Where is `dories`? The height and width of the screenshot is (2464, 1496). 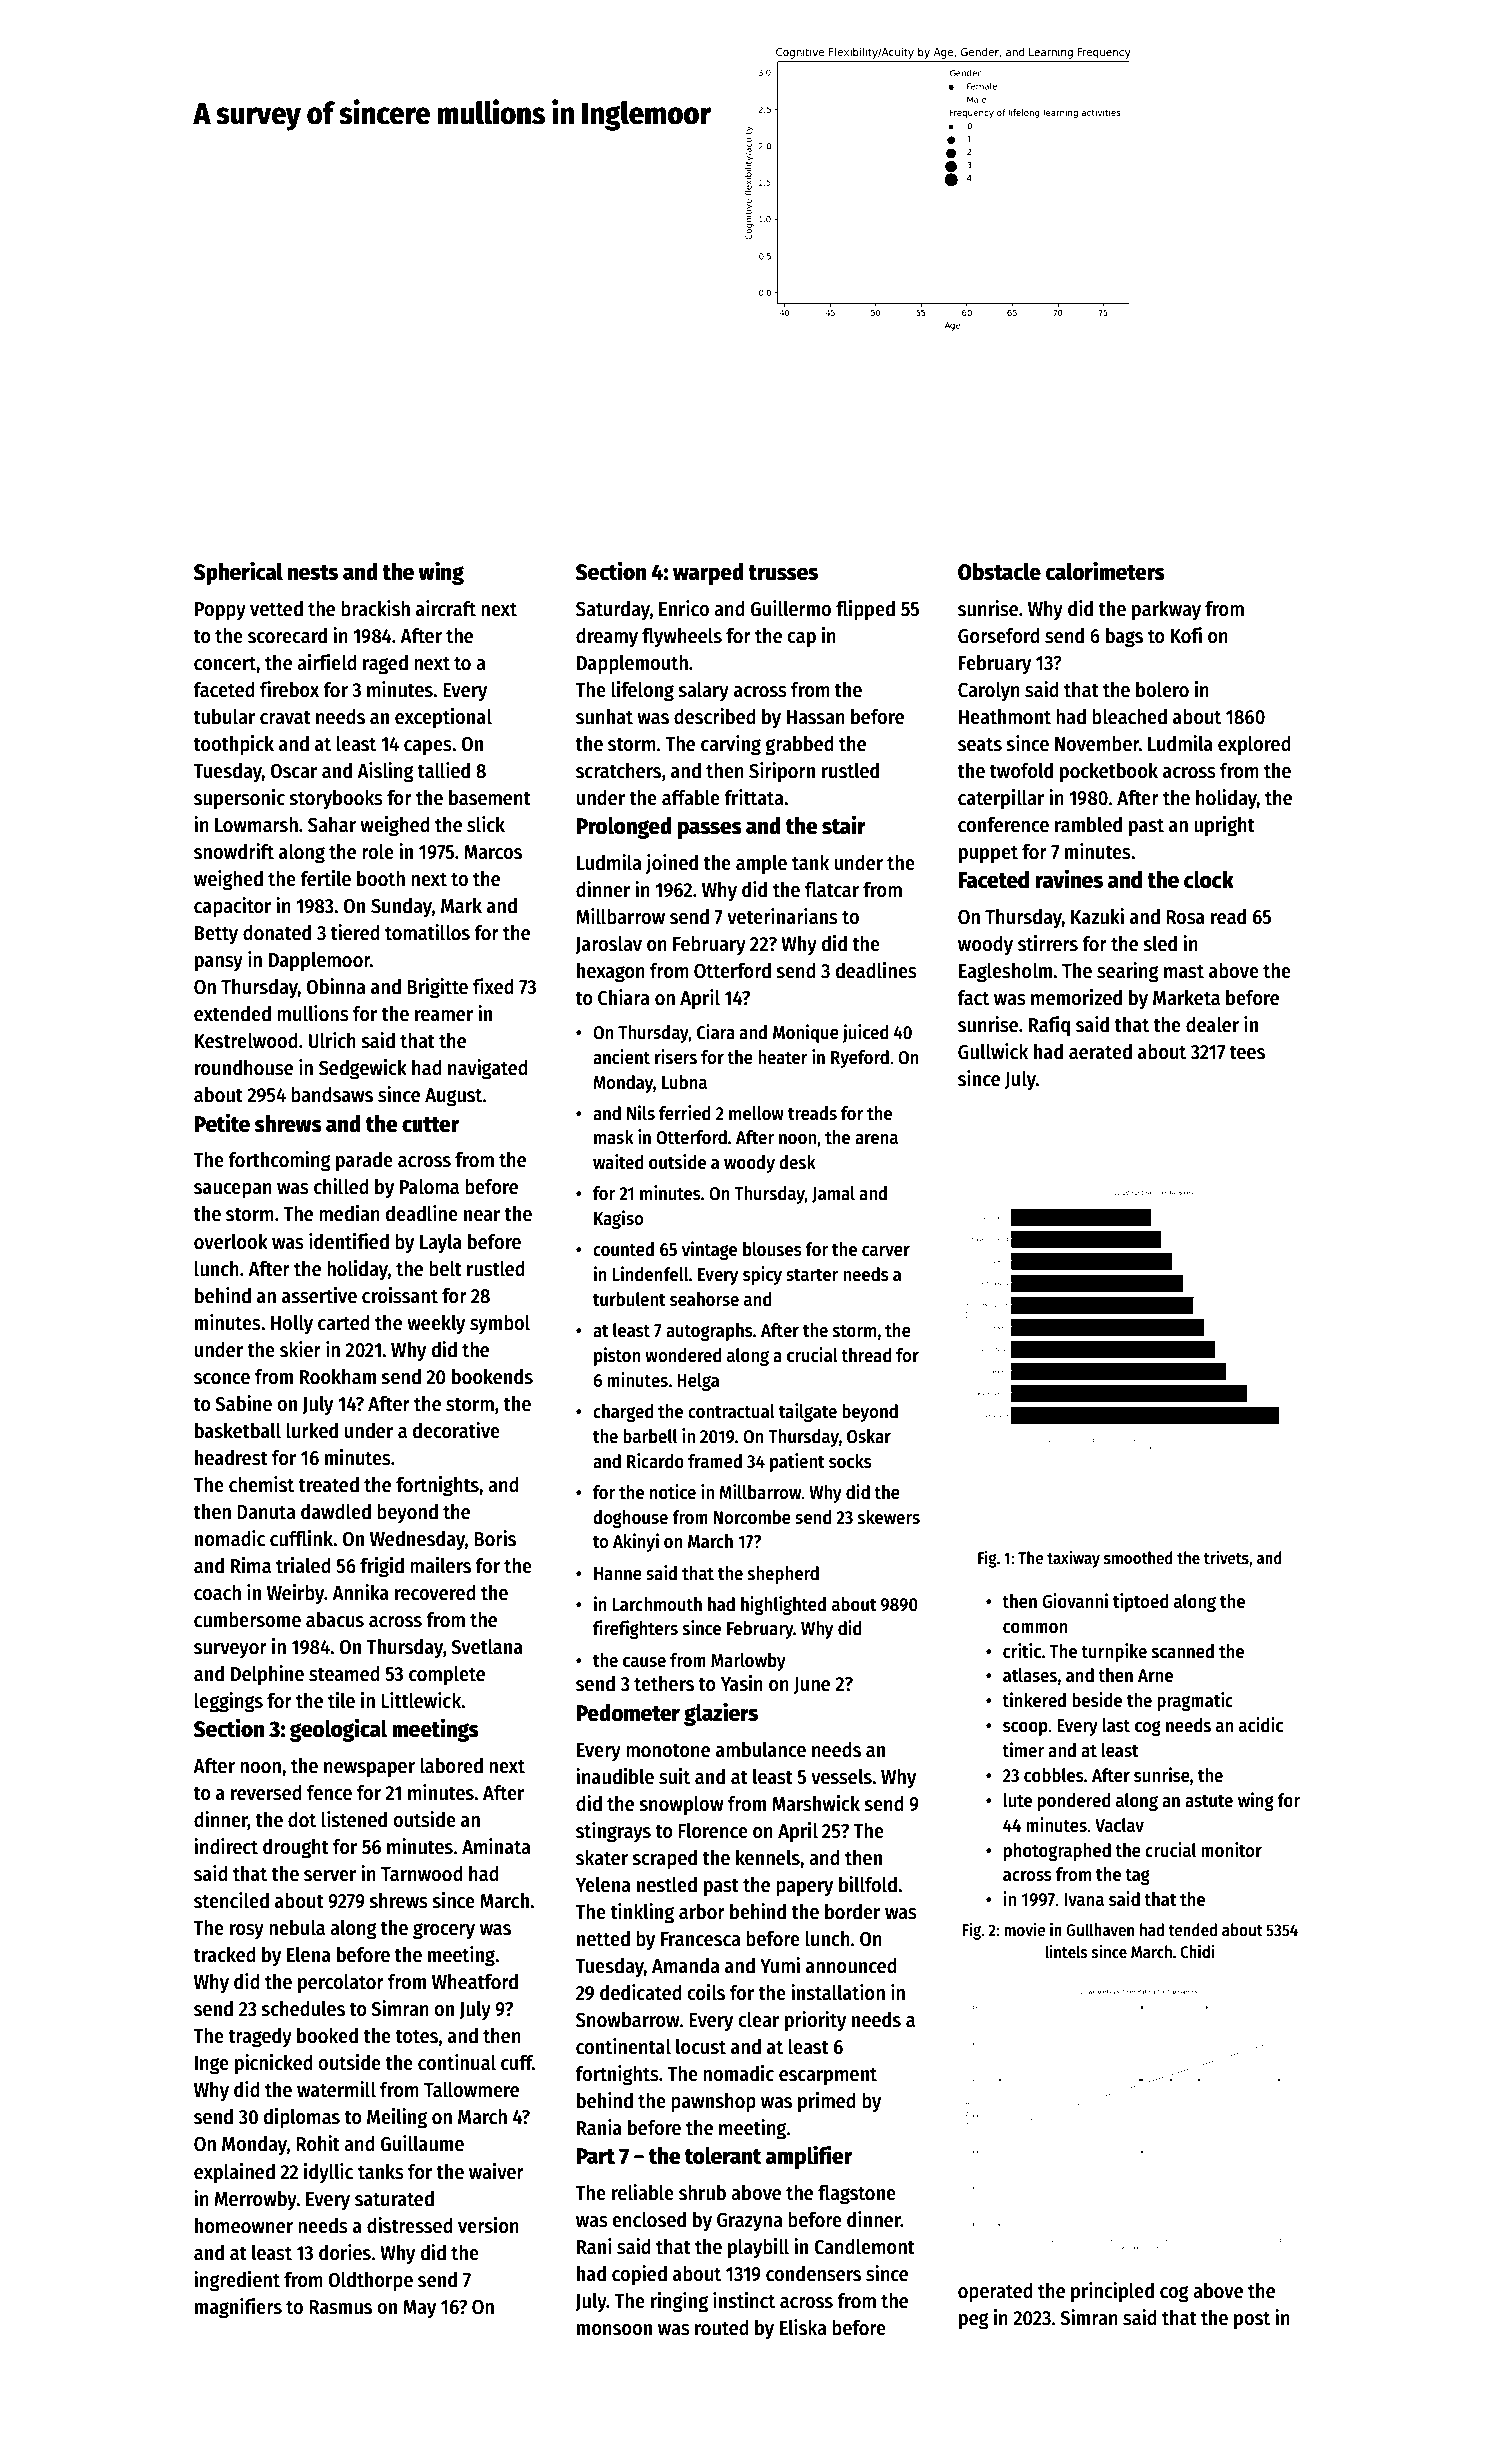 dories is located at coordinates (345, 2252).
